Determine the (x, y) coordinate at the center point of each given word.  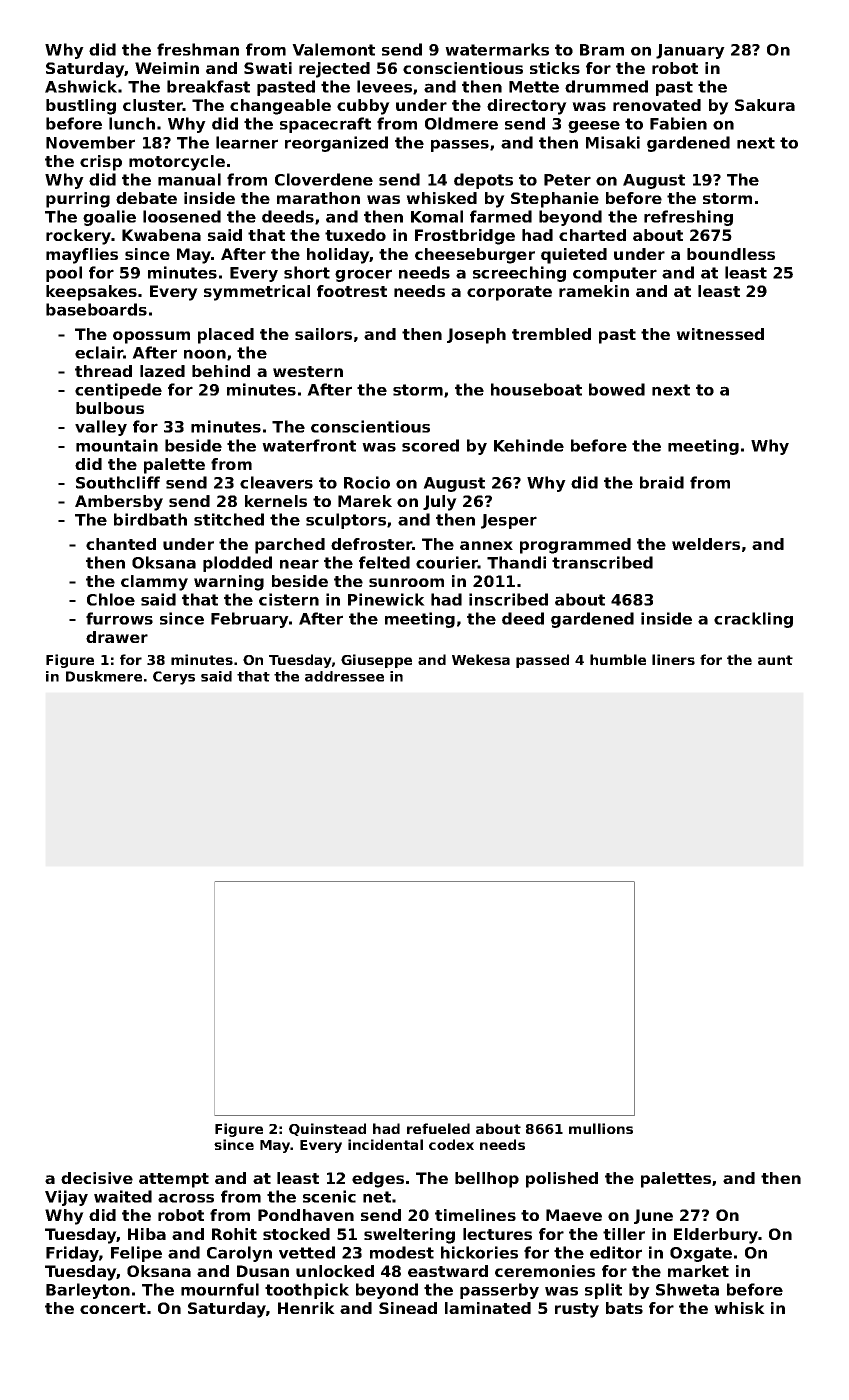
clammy (154, 583)
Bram (602, 50)
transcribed (602, 562)
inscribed (508, 599)
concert (113, 1308)
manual (189, 179)
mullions (601, 1128)
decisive (97, 1178)
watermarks (497, 49)
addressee (344, 676)
